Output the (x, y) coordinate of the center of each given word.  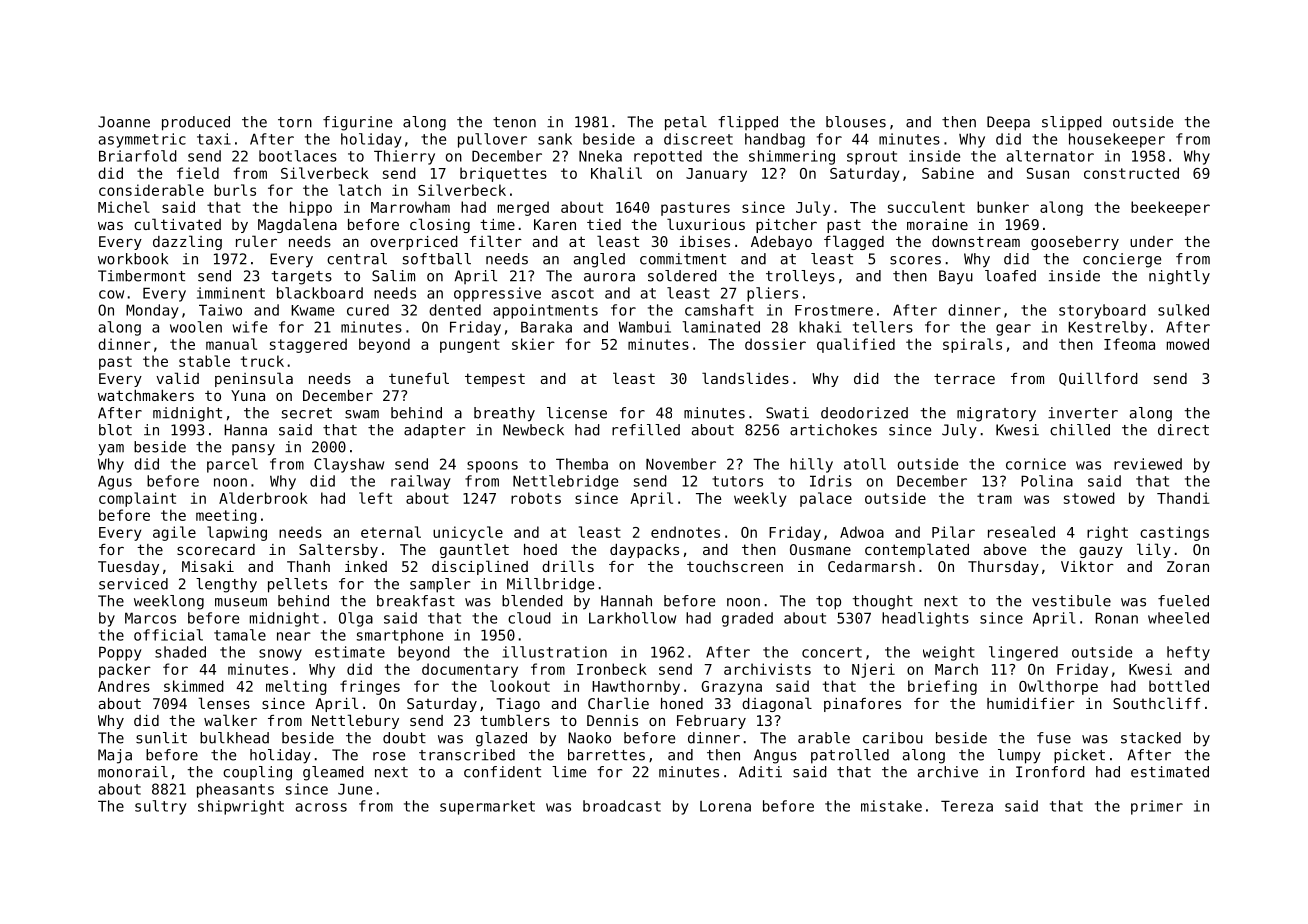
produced (196, 123)
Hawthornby (636, 687)
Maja (115, 756)
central (357, 259)
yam (111, 450)
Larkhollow (632, 618)
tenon (514, 122)
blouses (856, 122)
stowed (1089, 498)
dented (455, 310)
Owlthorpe (1058, 687)
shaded (180, 652)
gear (1013, 330)
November (681, 464)
